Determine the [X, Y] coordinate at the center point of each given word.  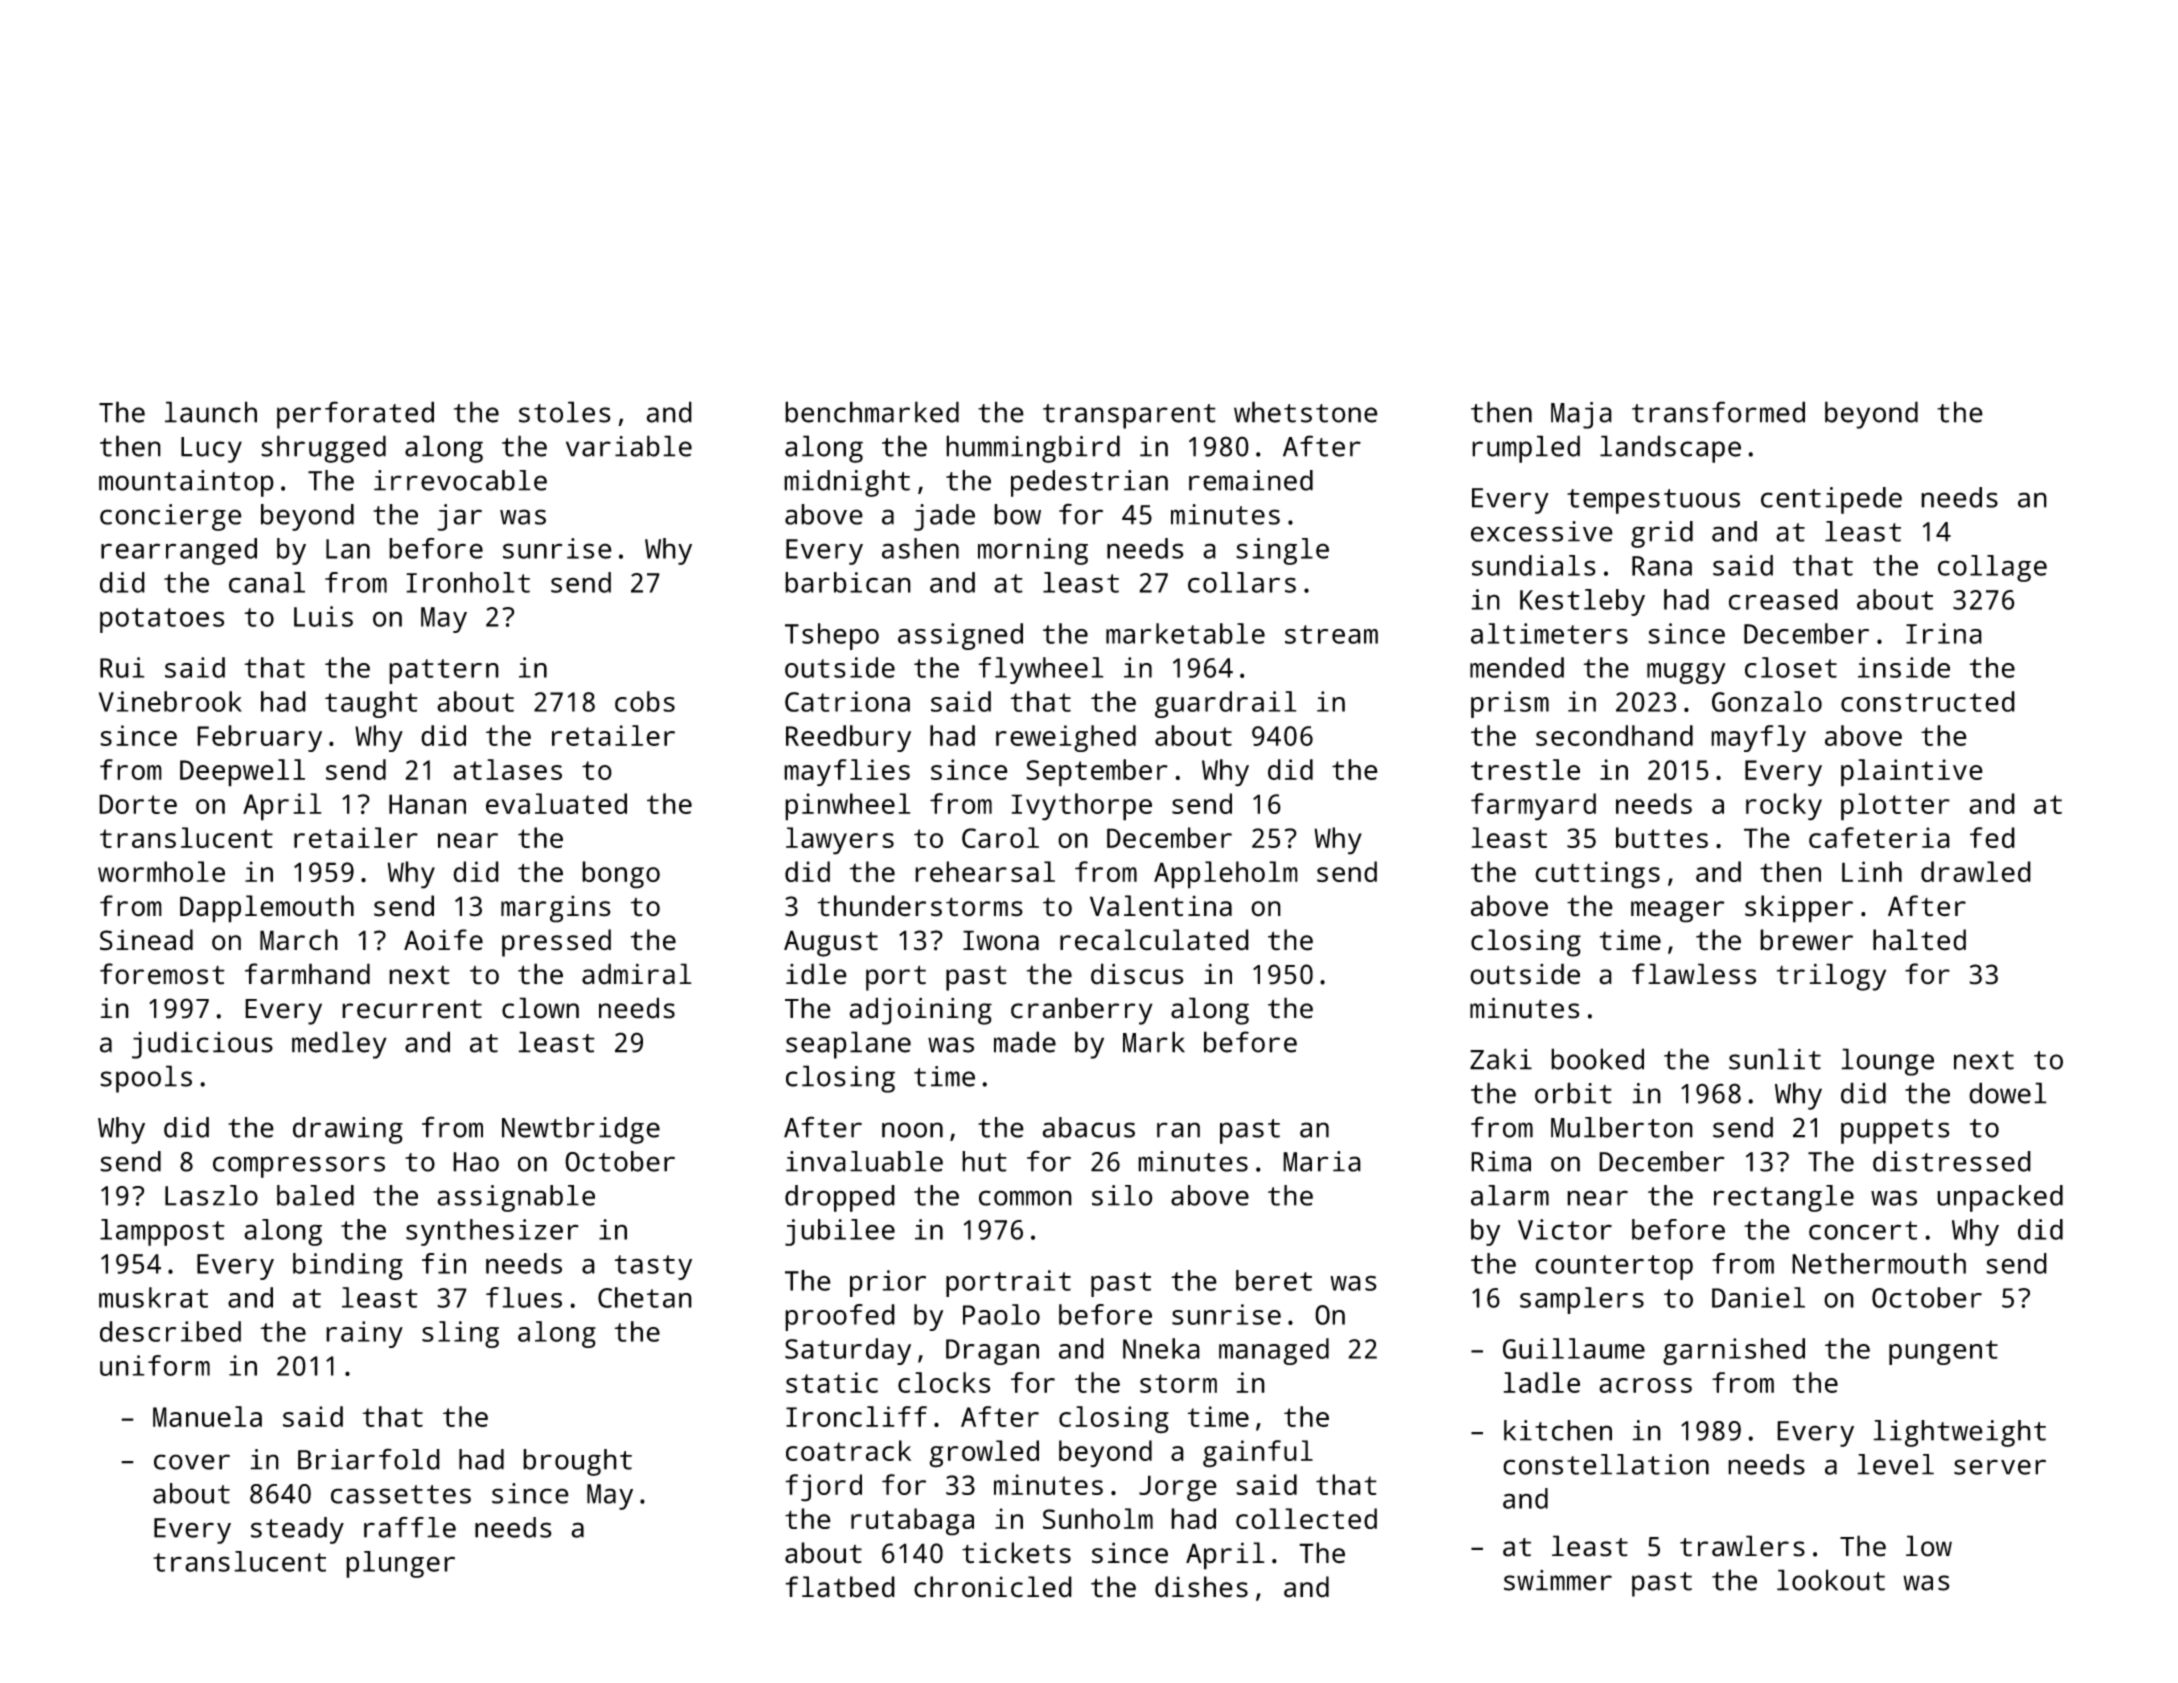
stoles [565, 412]
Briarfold [369, 1459]
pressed [556, 943]
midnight [847, 483]
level [1895, 1464]
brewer [1806, 940]
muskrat [153, 1297]
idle [816, 974]
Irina [1944, 633]
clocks [944, 1382]
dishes [1201, 1587]
